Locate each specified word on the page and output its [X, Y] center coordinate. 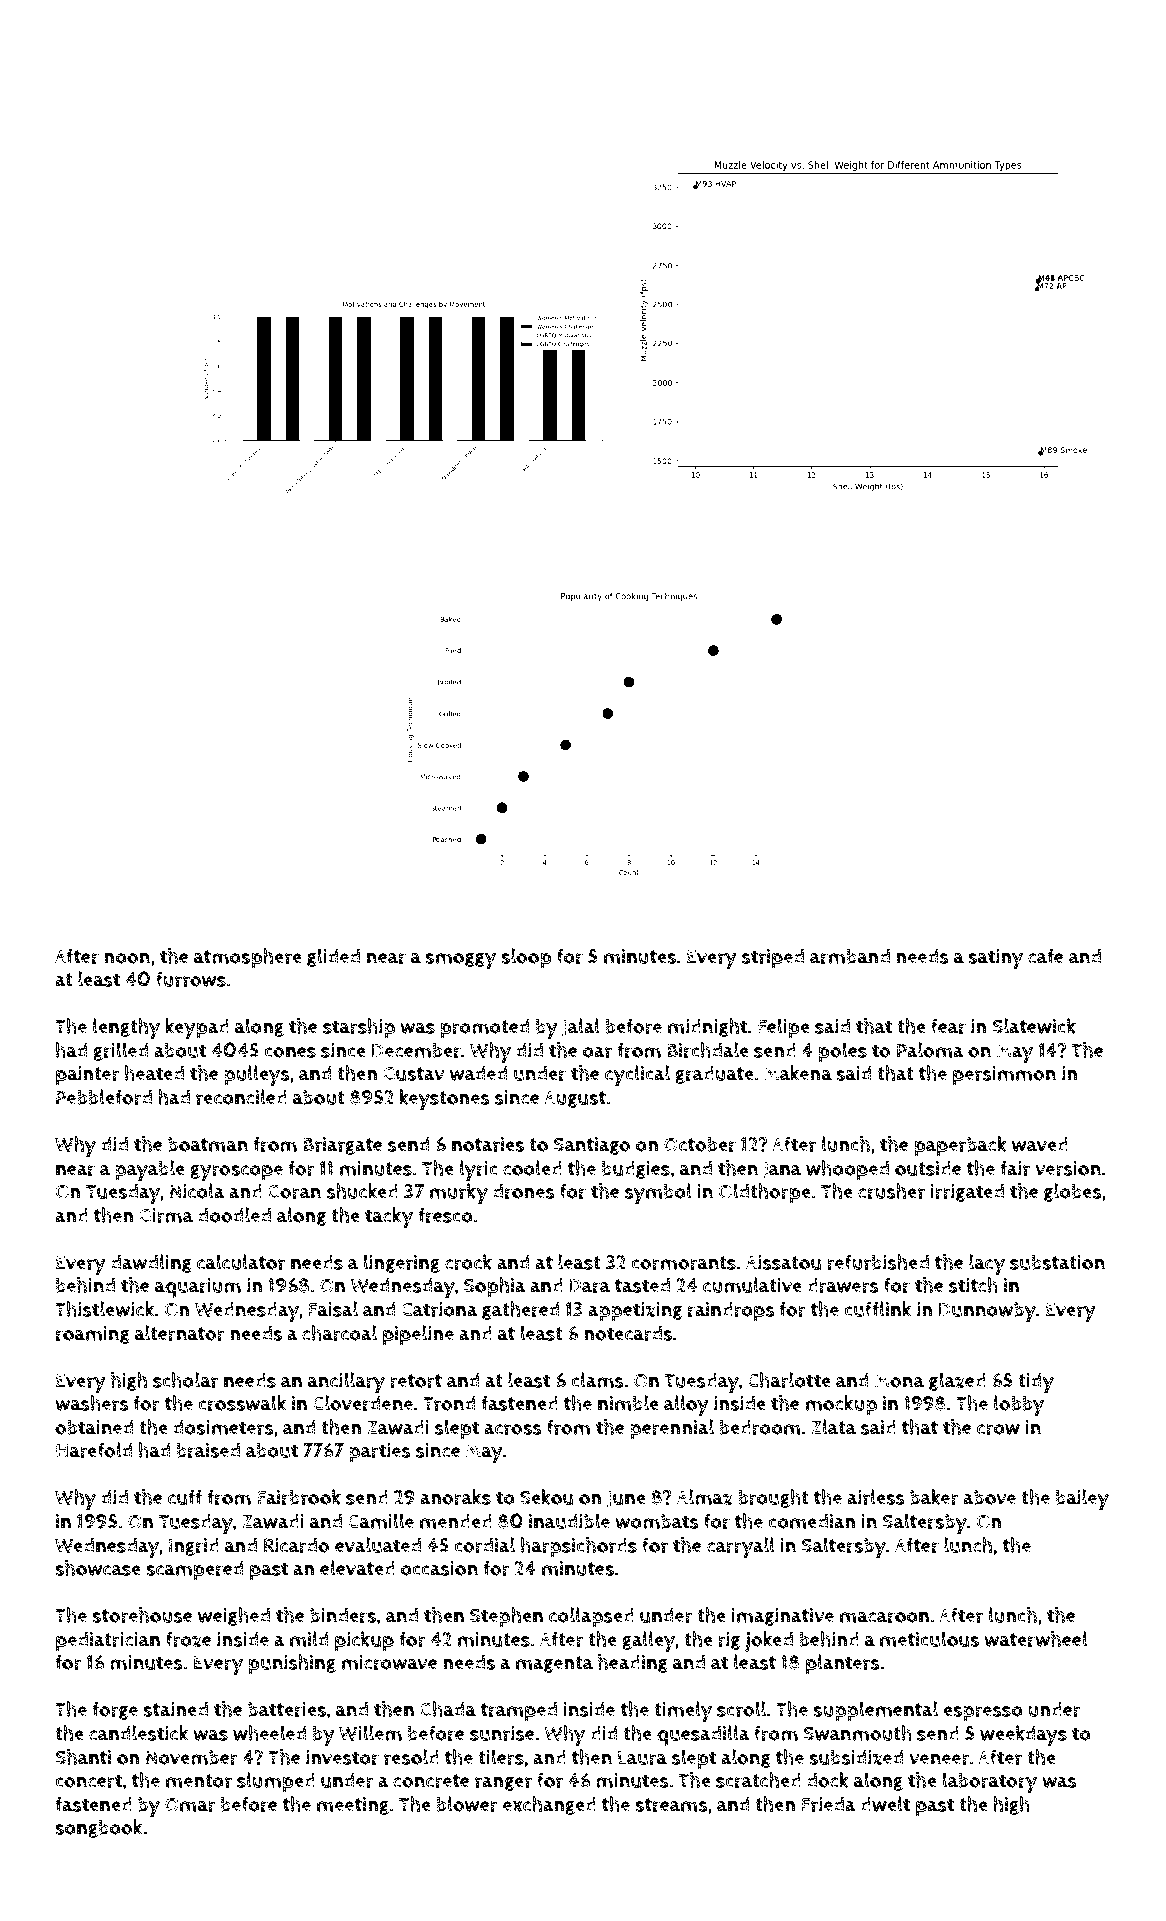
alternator [180, 1333]
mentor [199, 1781]
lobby [1019, 1405]
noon [127, 958]
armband [850, 956]
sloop [526, 958]
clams [597, 1380]
